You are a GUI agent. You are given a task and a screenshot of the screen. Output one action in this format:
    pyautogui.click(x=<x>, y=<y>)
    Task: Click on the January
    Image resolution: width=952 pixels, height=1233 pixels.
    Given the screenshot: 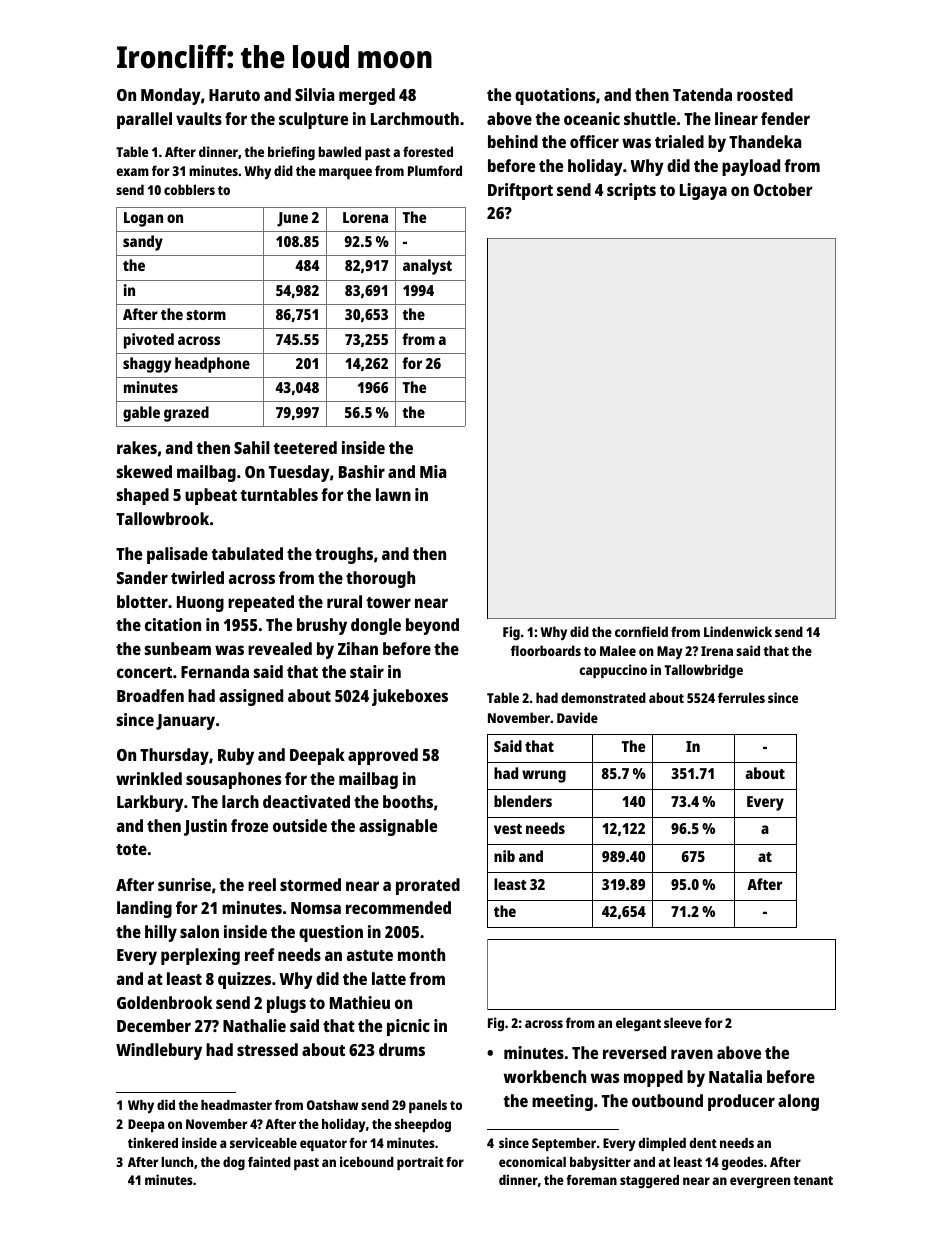 What is the action you would take?
    pyautogui.click(x=185, y=722)
